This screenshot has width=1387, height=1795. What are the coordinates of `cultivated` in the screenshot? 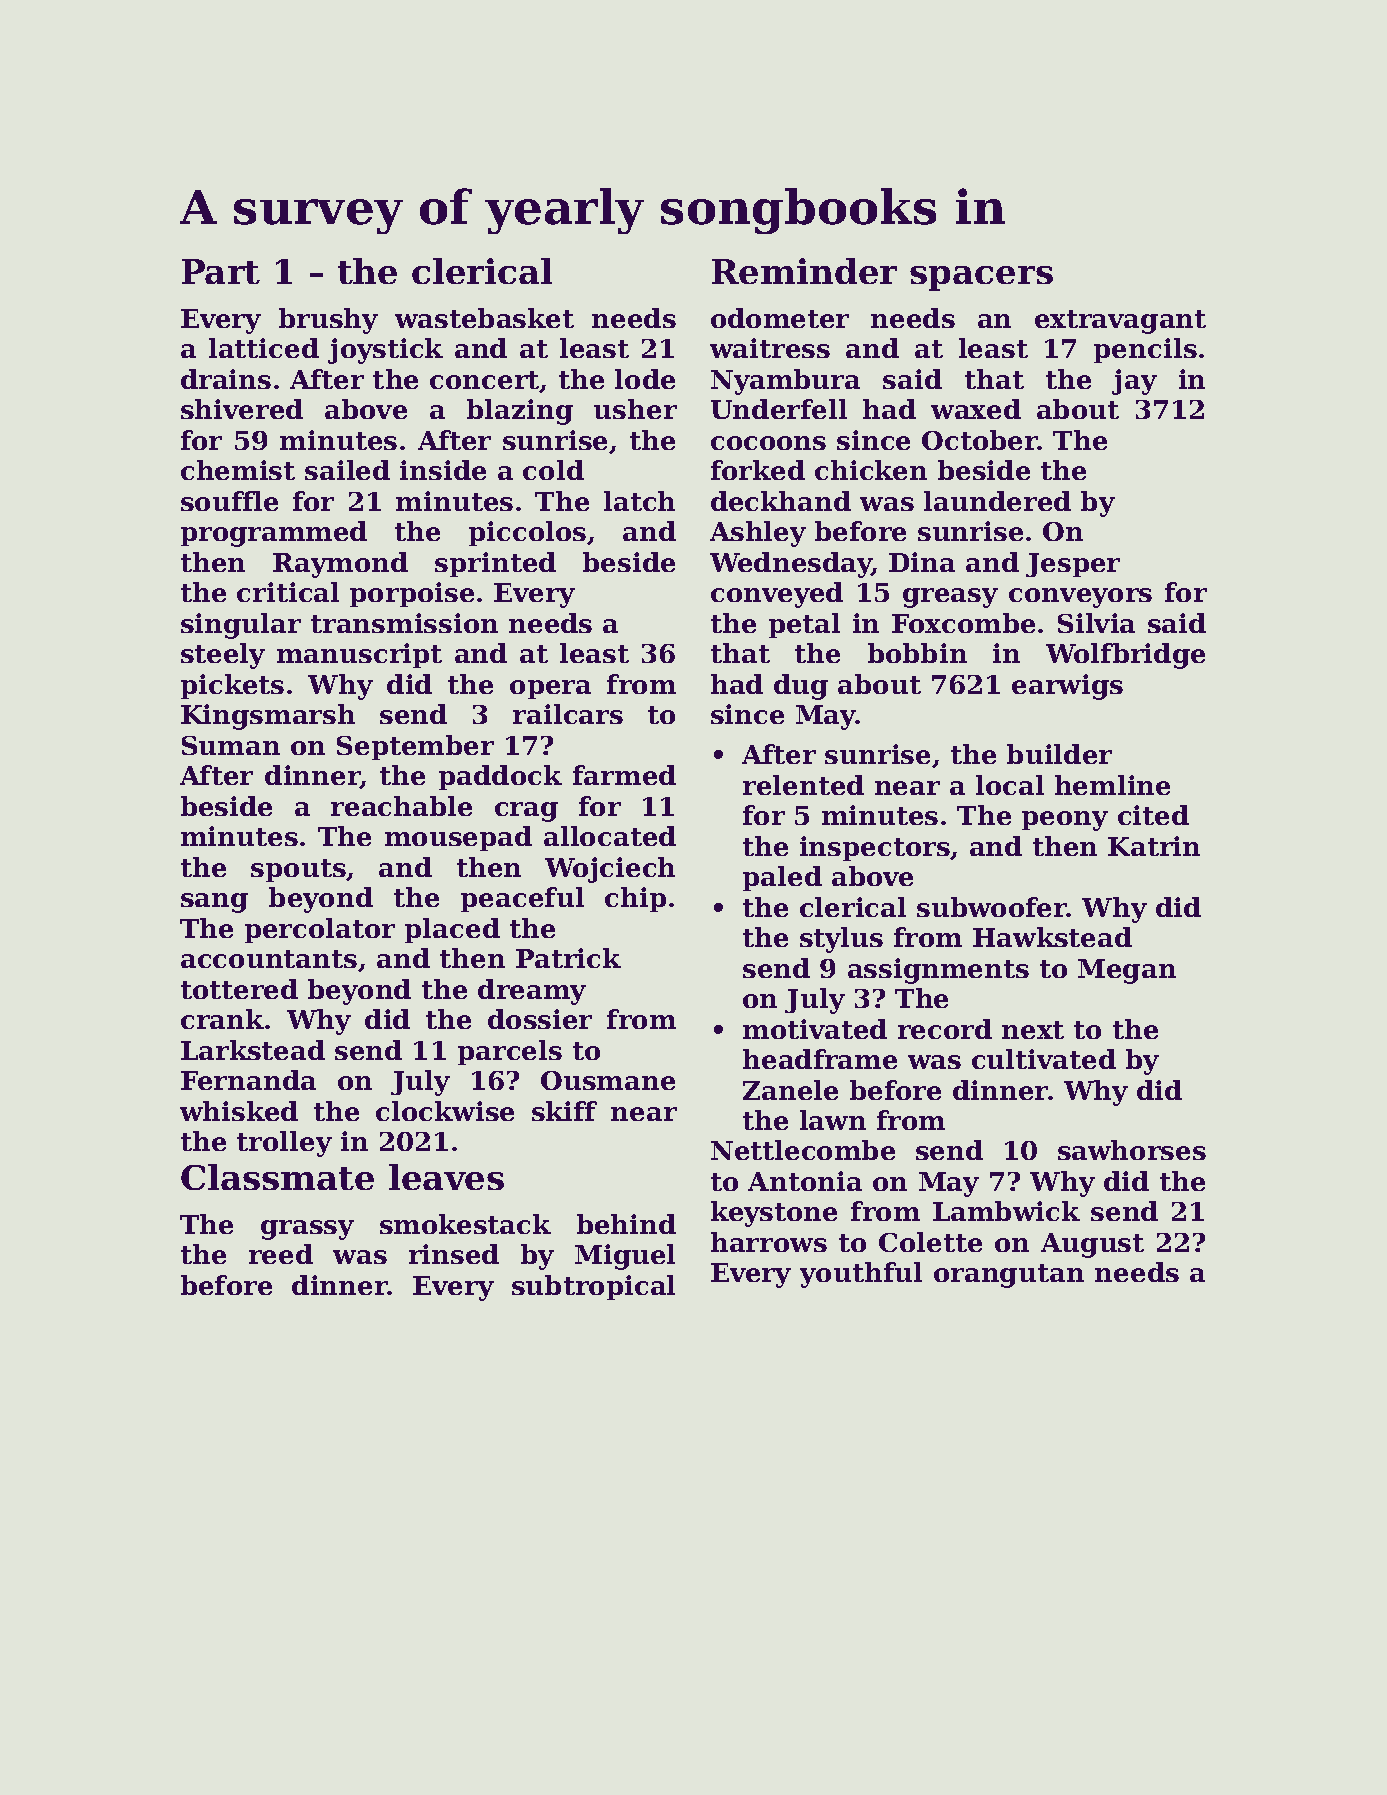 It's located at (1044, 1059).
